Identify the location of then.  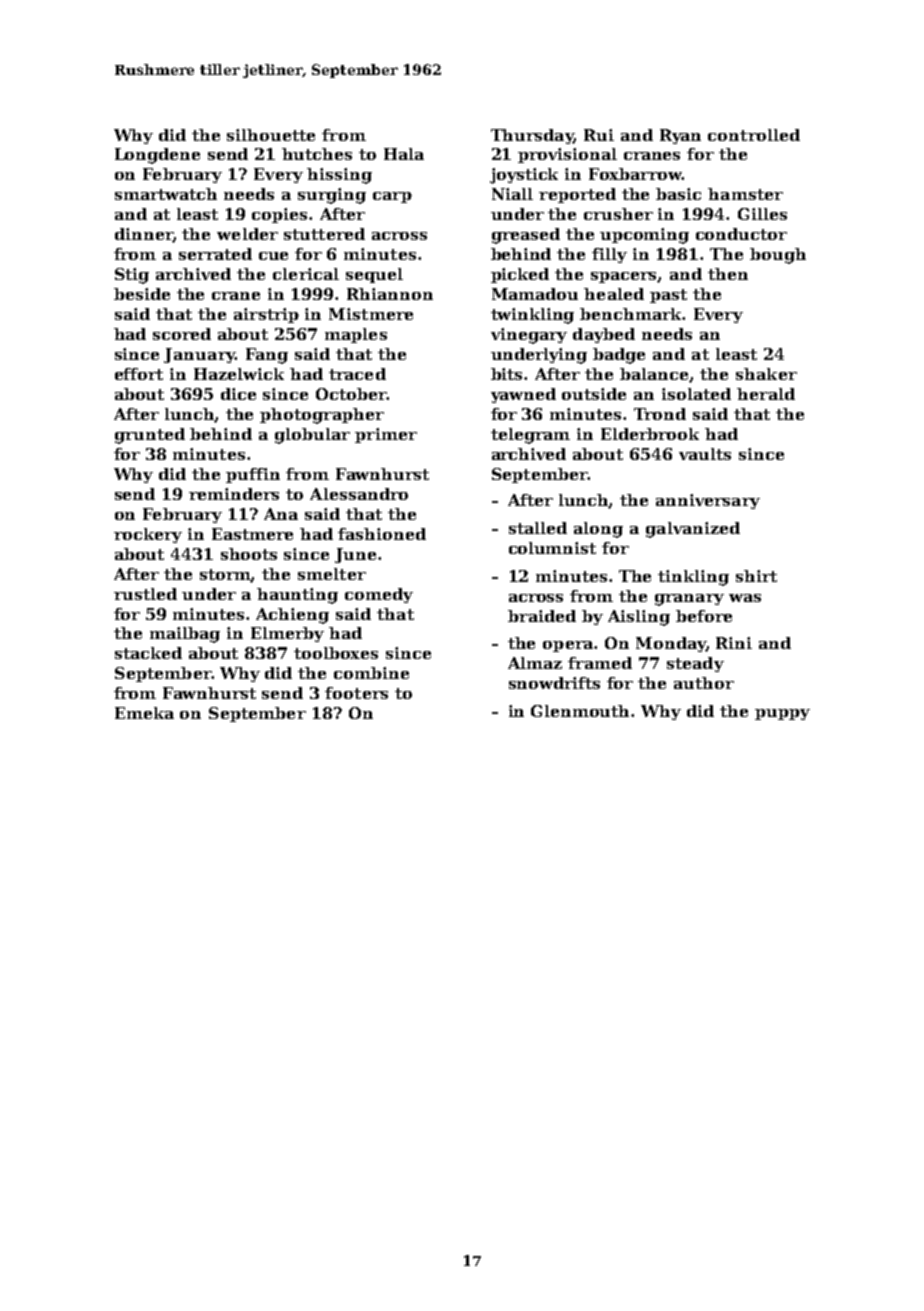
(728, 274).
